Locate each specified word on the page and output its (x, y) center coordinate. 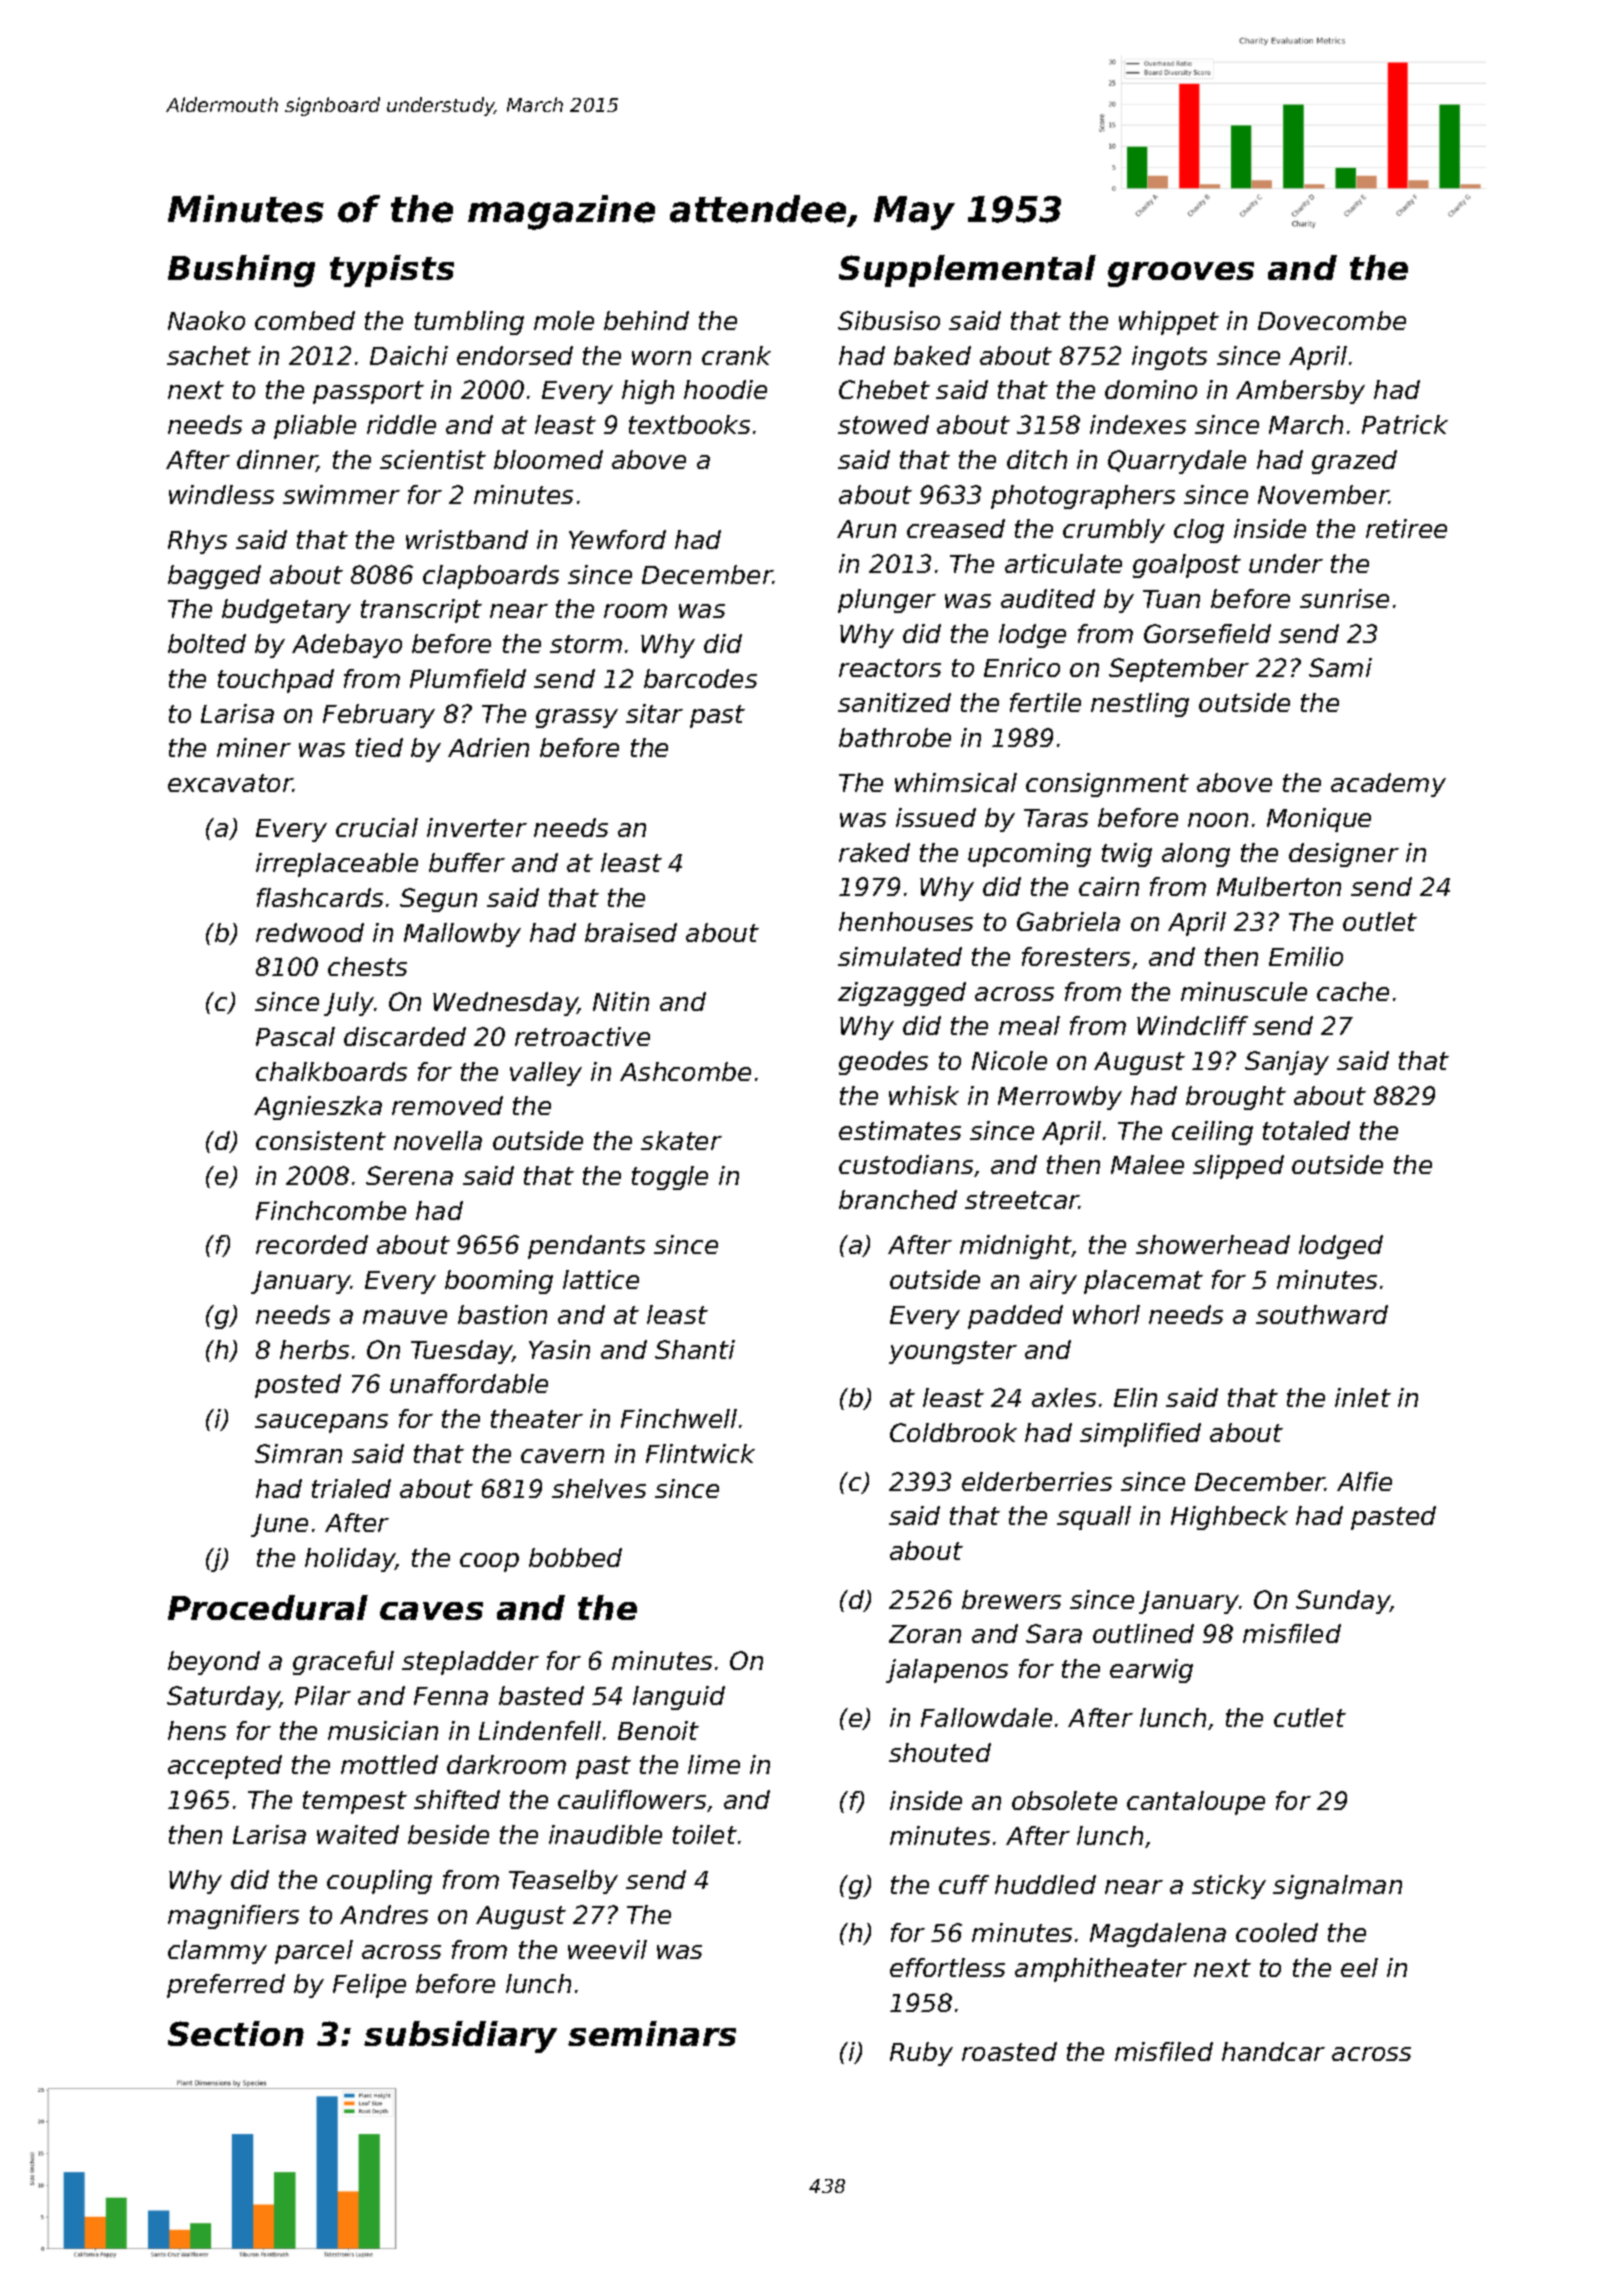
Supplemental (967, 271)
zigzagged (902, 994)
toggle (670, 1178)
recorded (312, 1244)
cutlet (1310, 1717)
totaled (1306, 1130)
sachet (209, 355)
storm (586, 644)
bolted (207, 643)
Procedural (268, 1607)
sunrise (1344, 598)
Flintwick (700, 1453)
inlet (1363, 1397)
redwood (310, 932)
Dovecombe (1332, 320)
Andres (384, 1914)
